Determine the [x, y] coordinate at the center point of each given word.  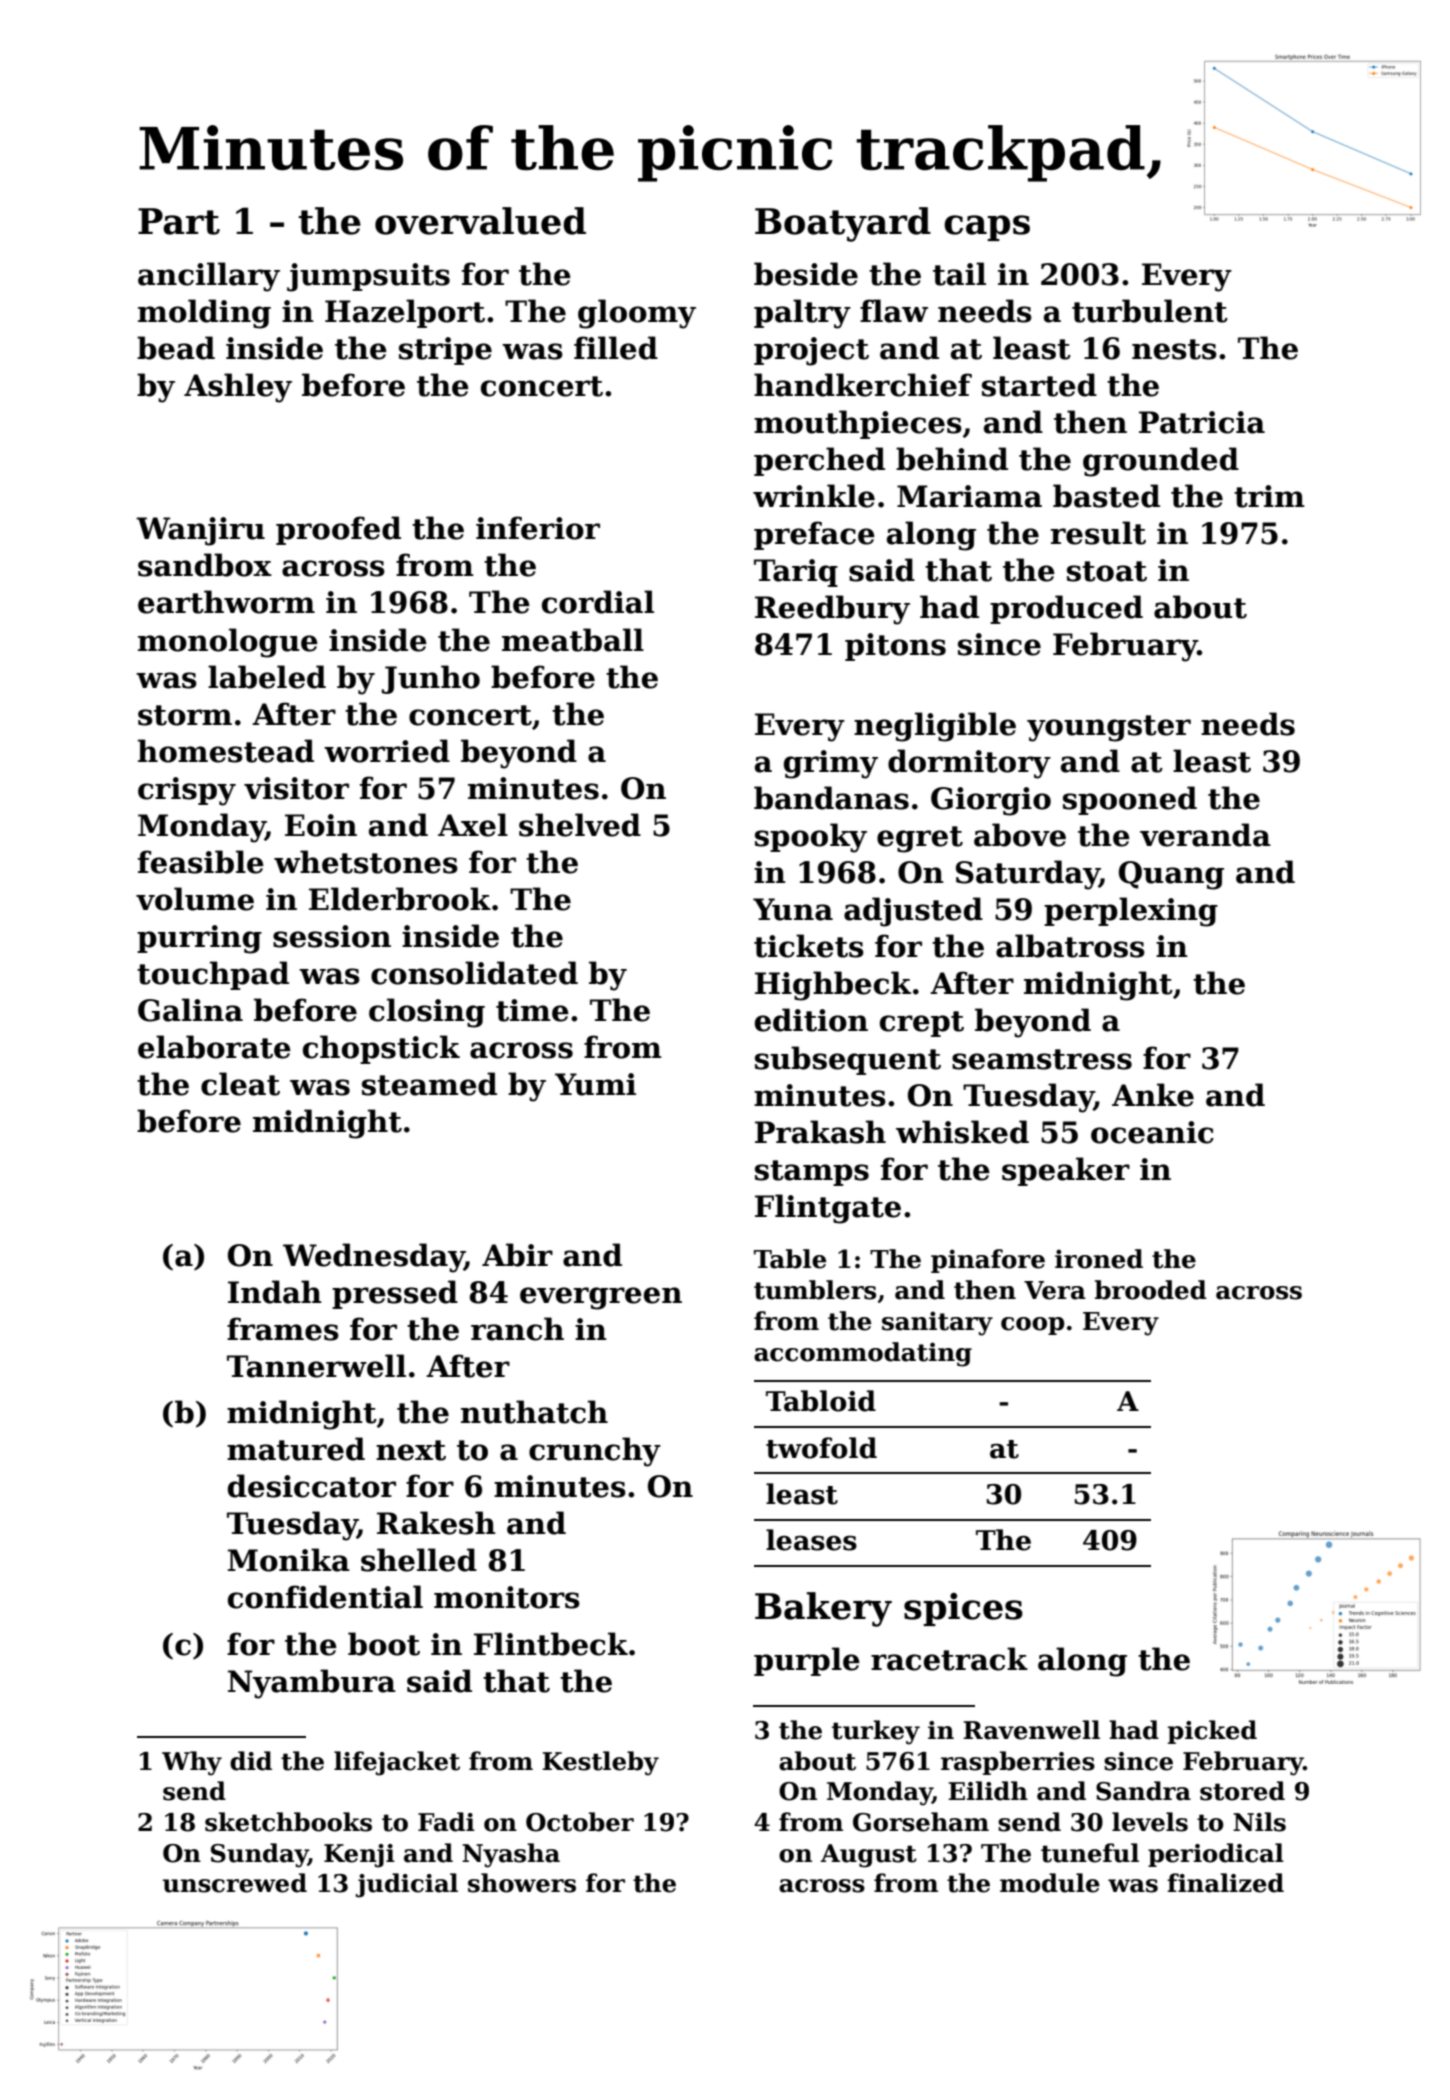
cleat [240, 1084]
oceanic [1152, 1132]
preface [814, 535]
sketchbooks [288, 1822]
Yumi [595, 1084]
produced [1066, 609]
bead [176, 348]
